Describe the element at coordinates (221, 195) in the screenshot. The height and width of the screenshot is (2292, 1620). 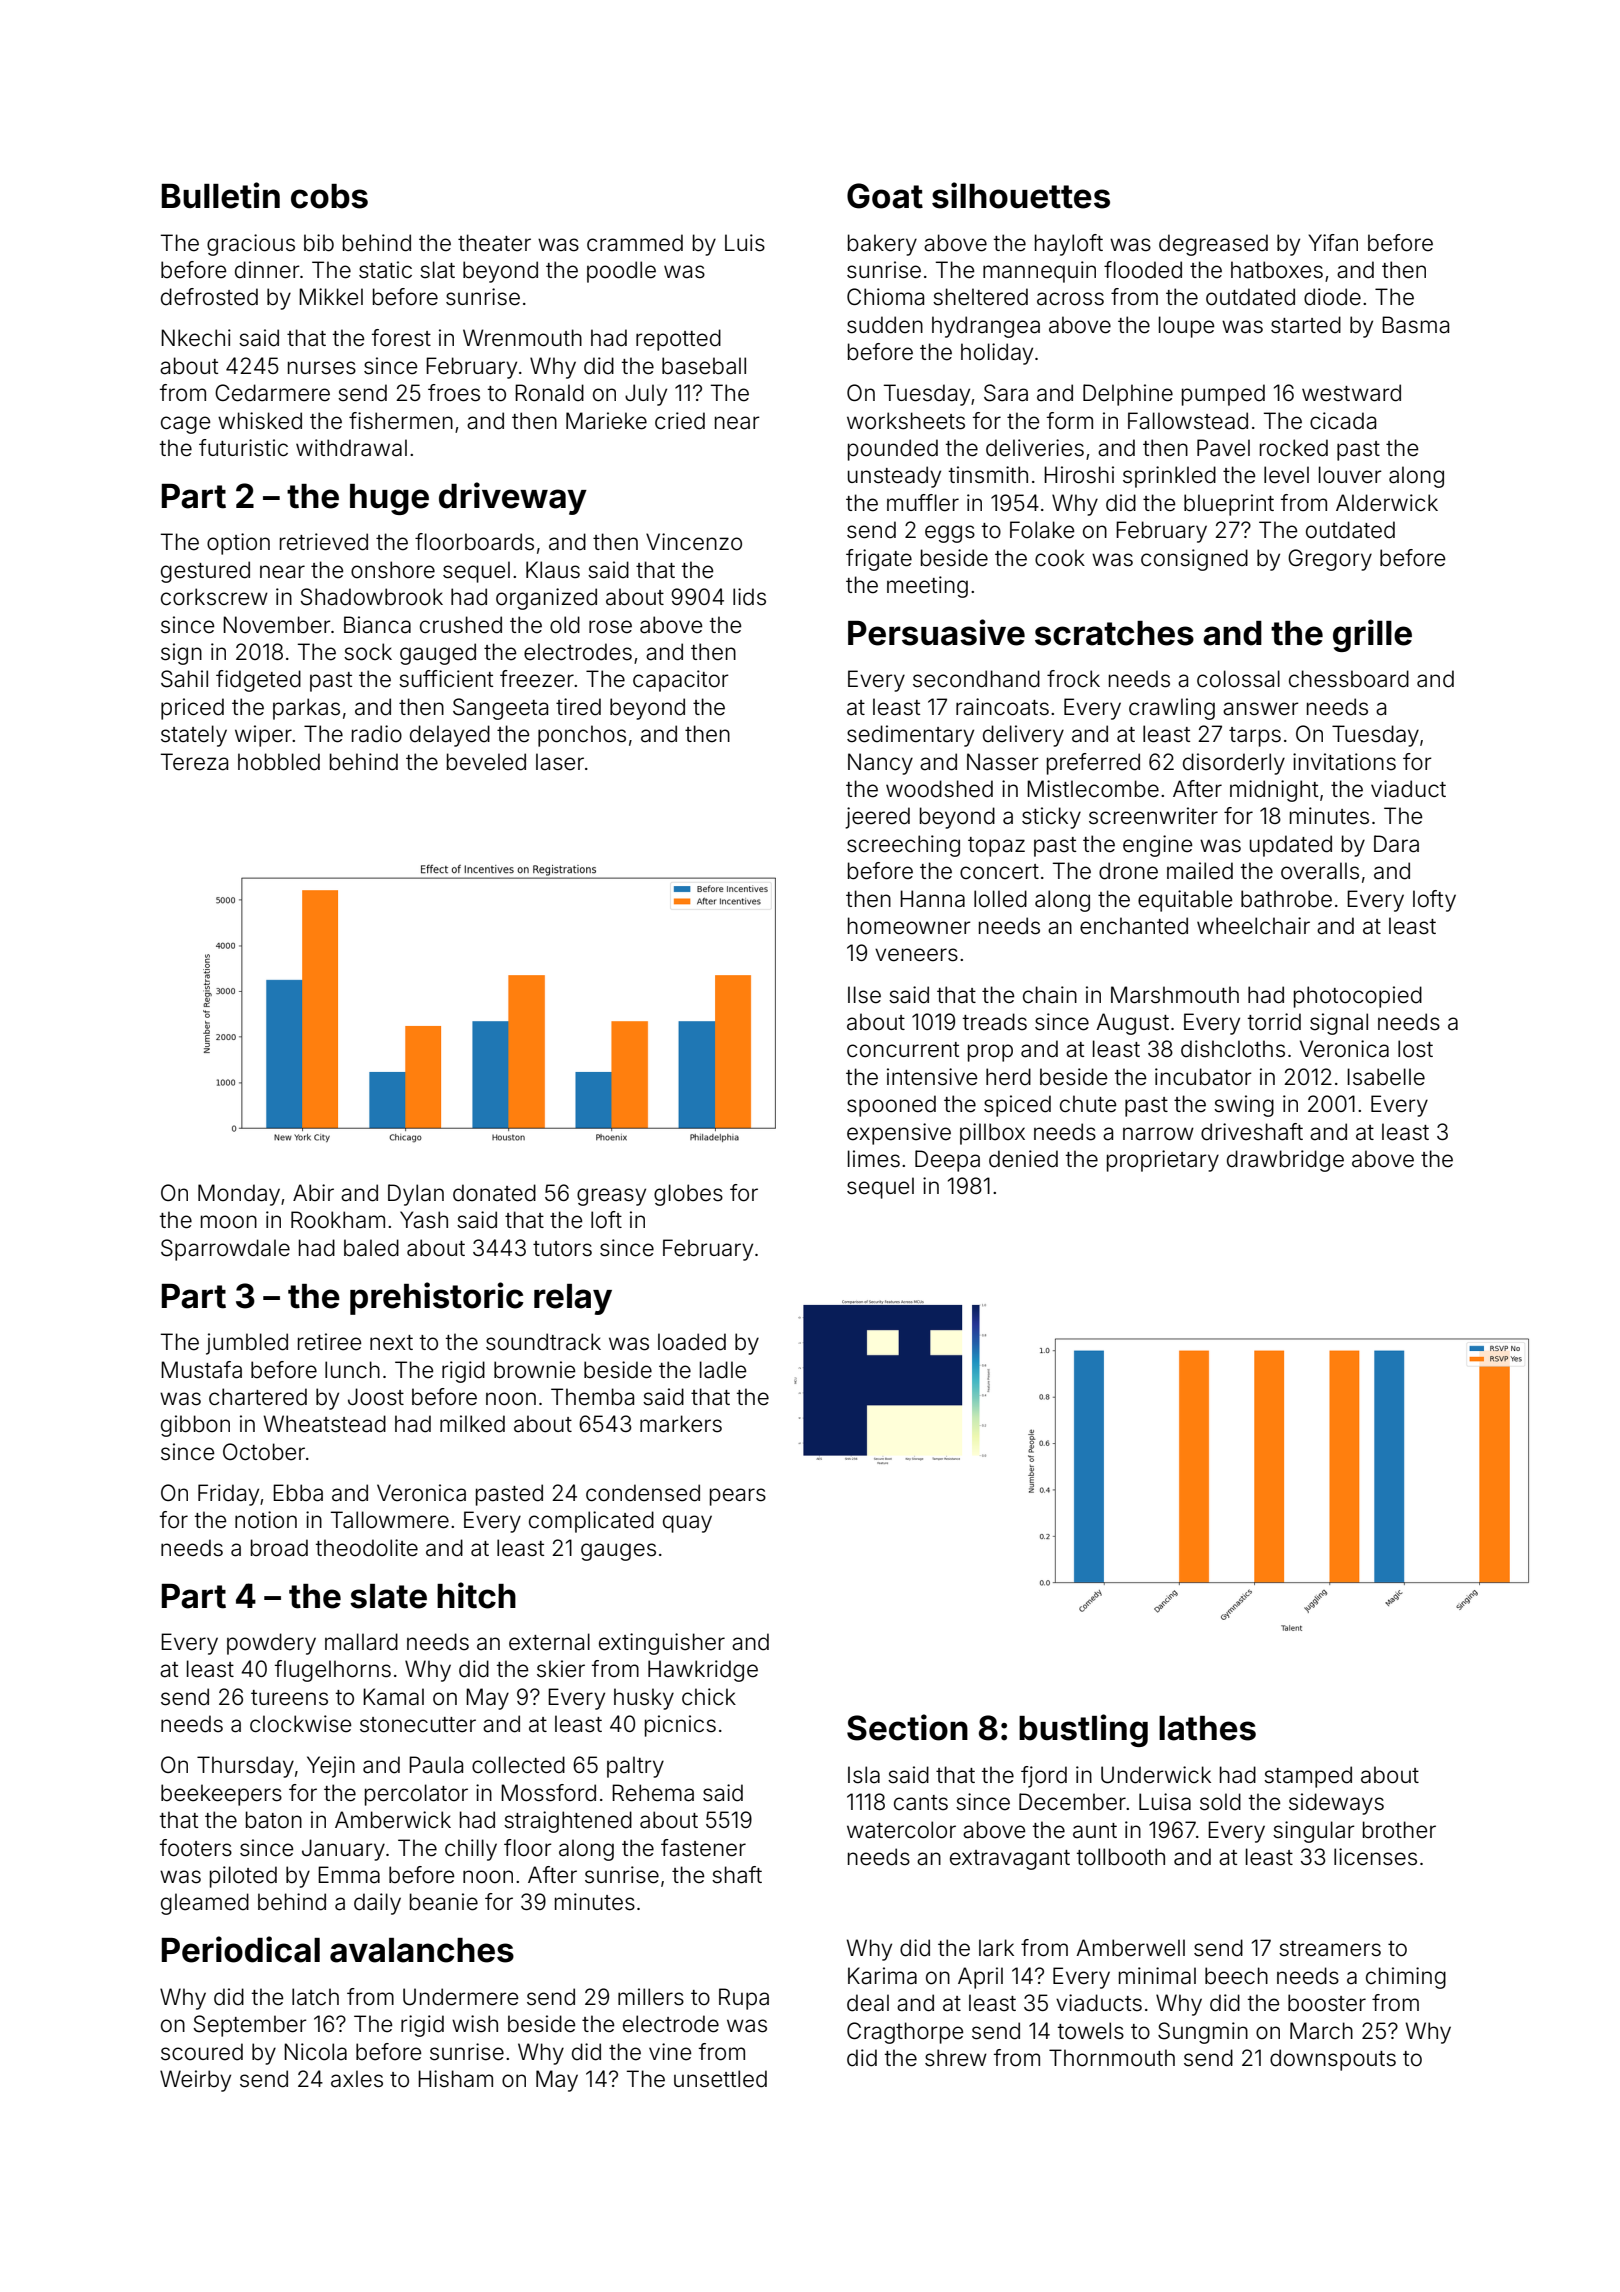
I see `Bulletin` at that location.
